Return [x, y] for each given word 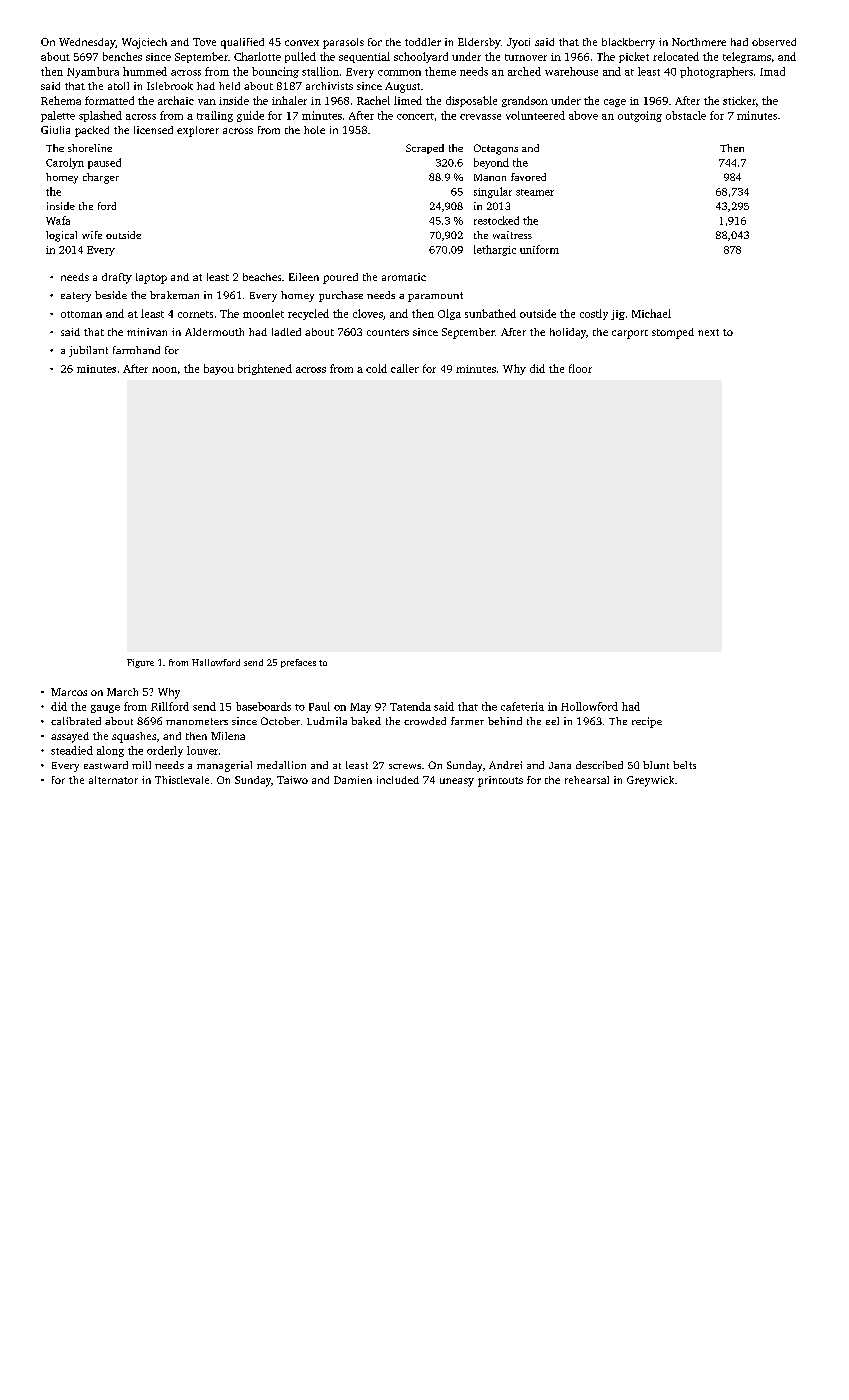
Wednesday [87, 43]
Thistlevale [182, 780]
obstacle [686, 115]
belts [684, 765]
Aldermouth [214, 332]
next [708, 332]
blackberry [628, 43]
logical [61, 236]
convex [302, 43]
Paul [319, 706]
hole [314, 130]
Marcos [69, 692]
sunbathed [490, 313]
